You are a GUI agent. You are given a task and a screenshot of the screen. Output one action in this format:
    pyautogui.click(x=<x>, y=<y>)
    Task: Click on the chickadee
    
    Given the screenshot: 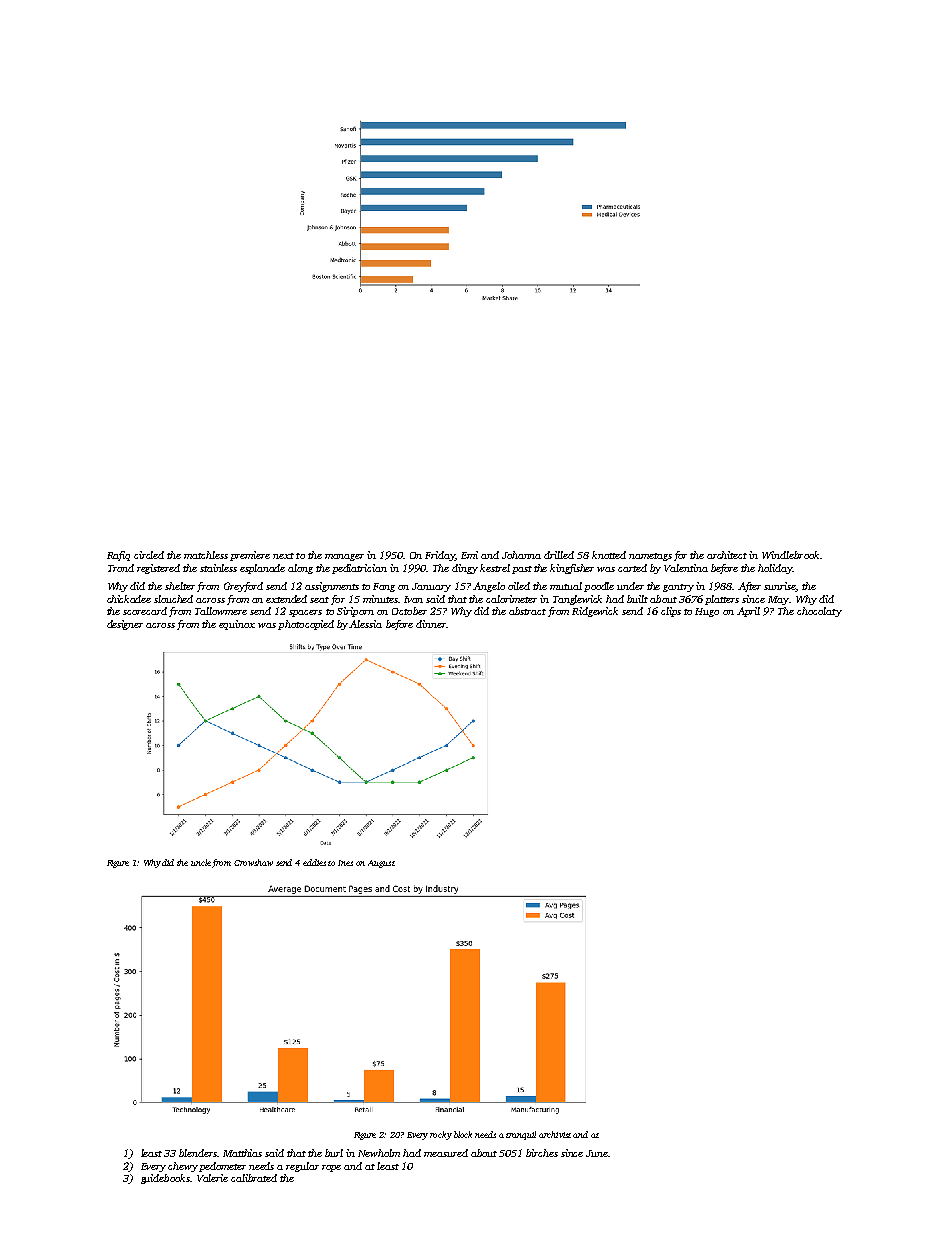 What is the action you would take?
    pyautogui.click(x=129, y=599)
